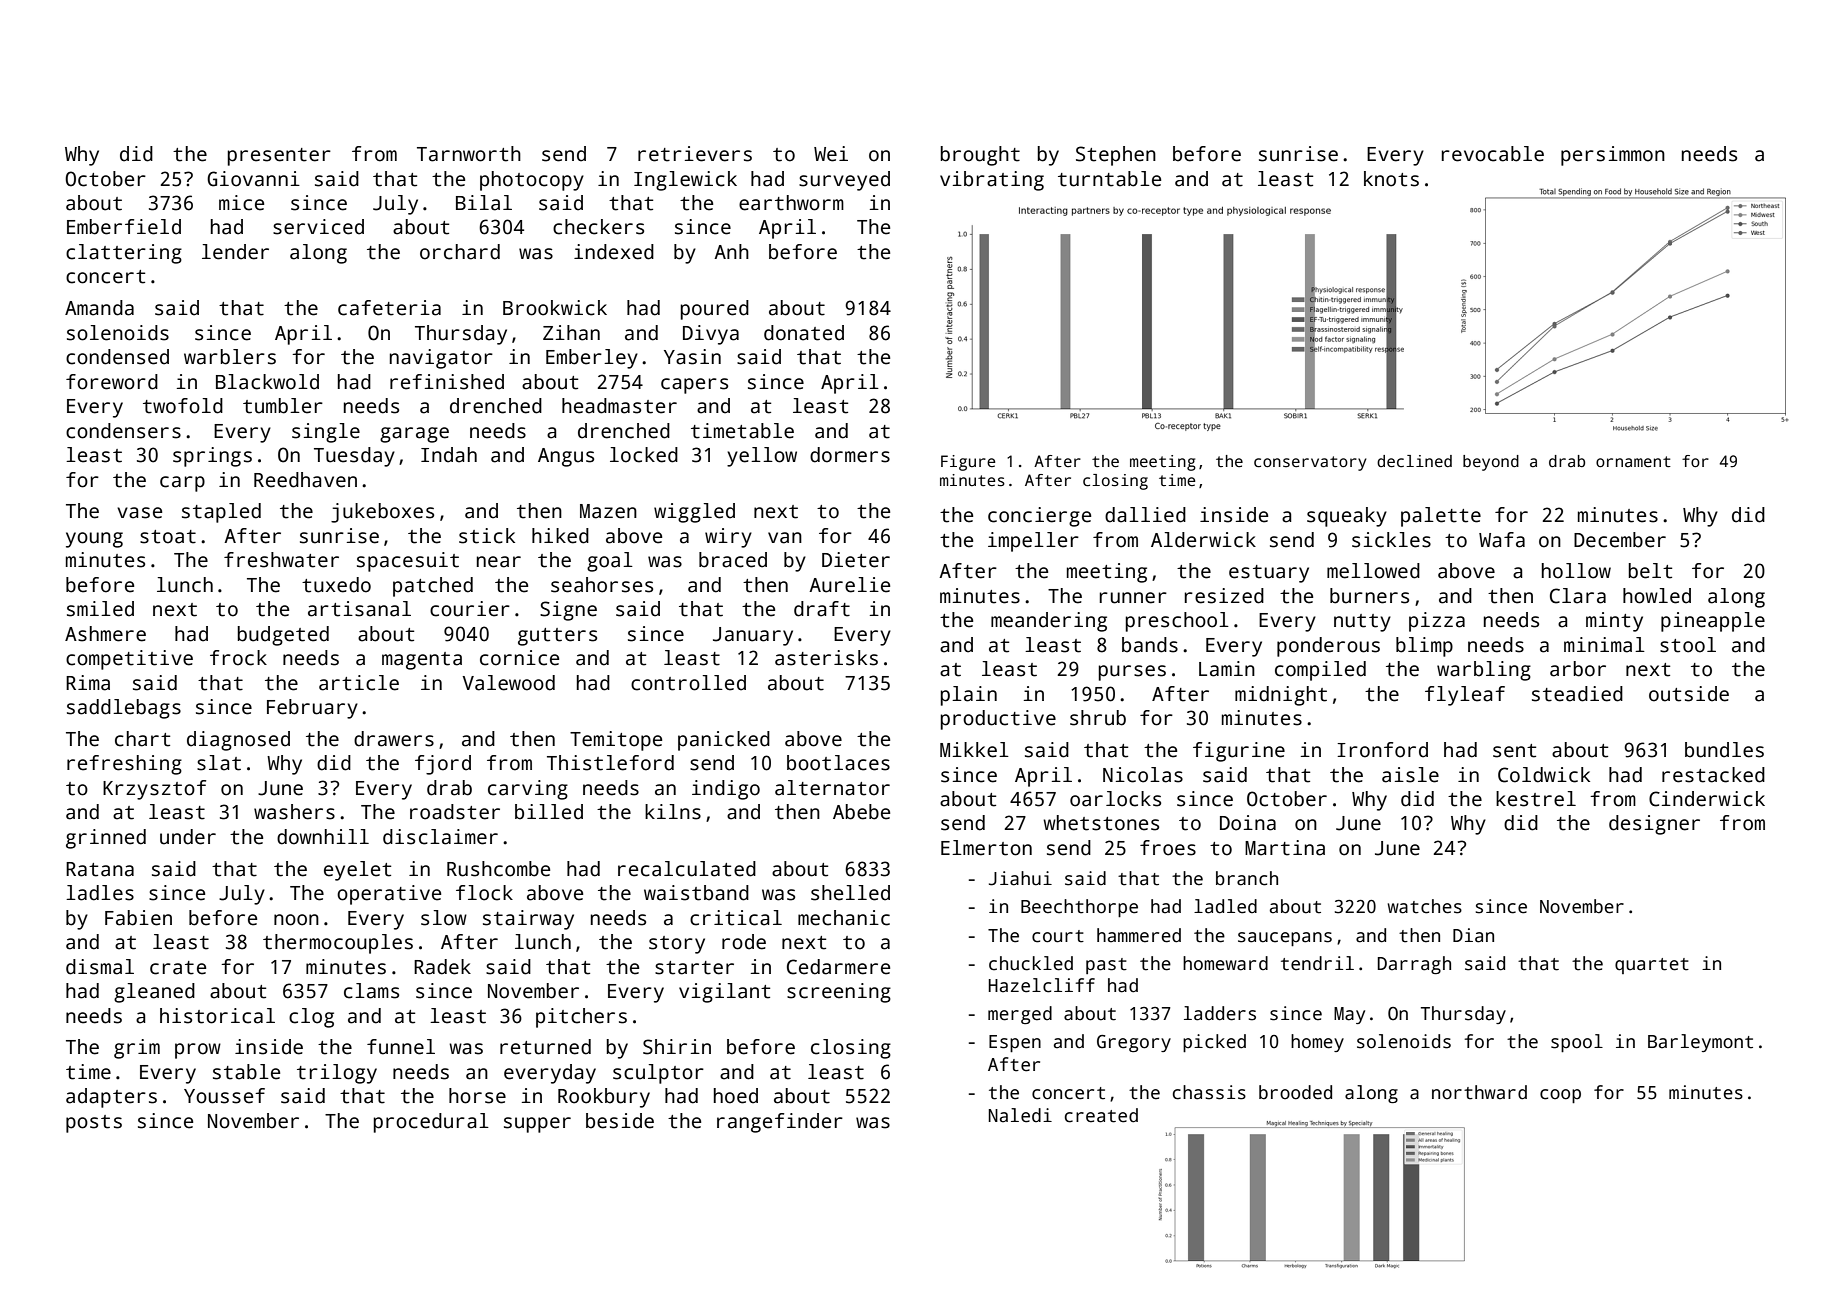  What do you see at coordinates (224, 1096) in the screenshot?
I see `Youssef` at bounding box center [224, 1096].
